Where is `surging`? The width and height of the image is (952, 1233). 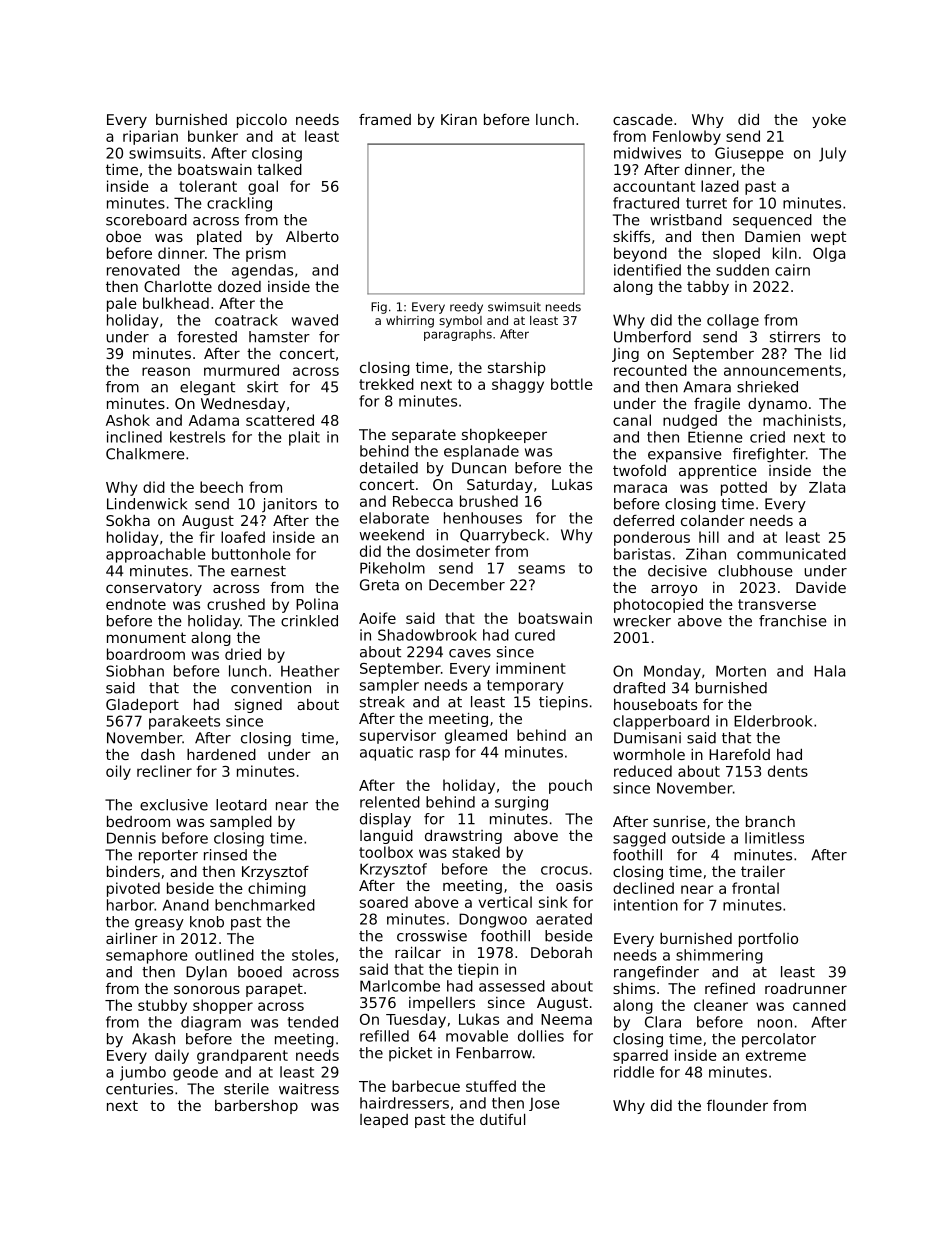 surging is located at coordinates (521, 803).
